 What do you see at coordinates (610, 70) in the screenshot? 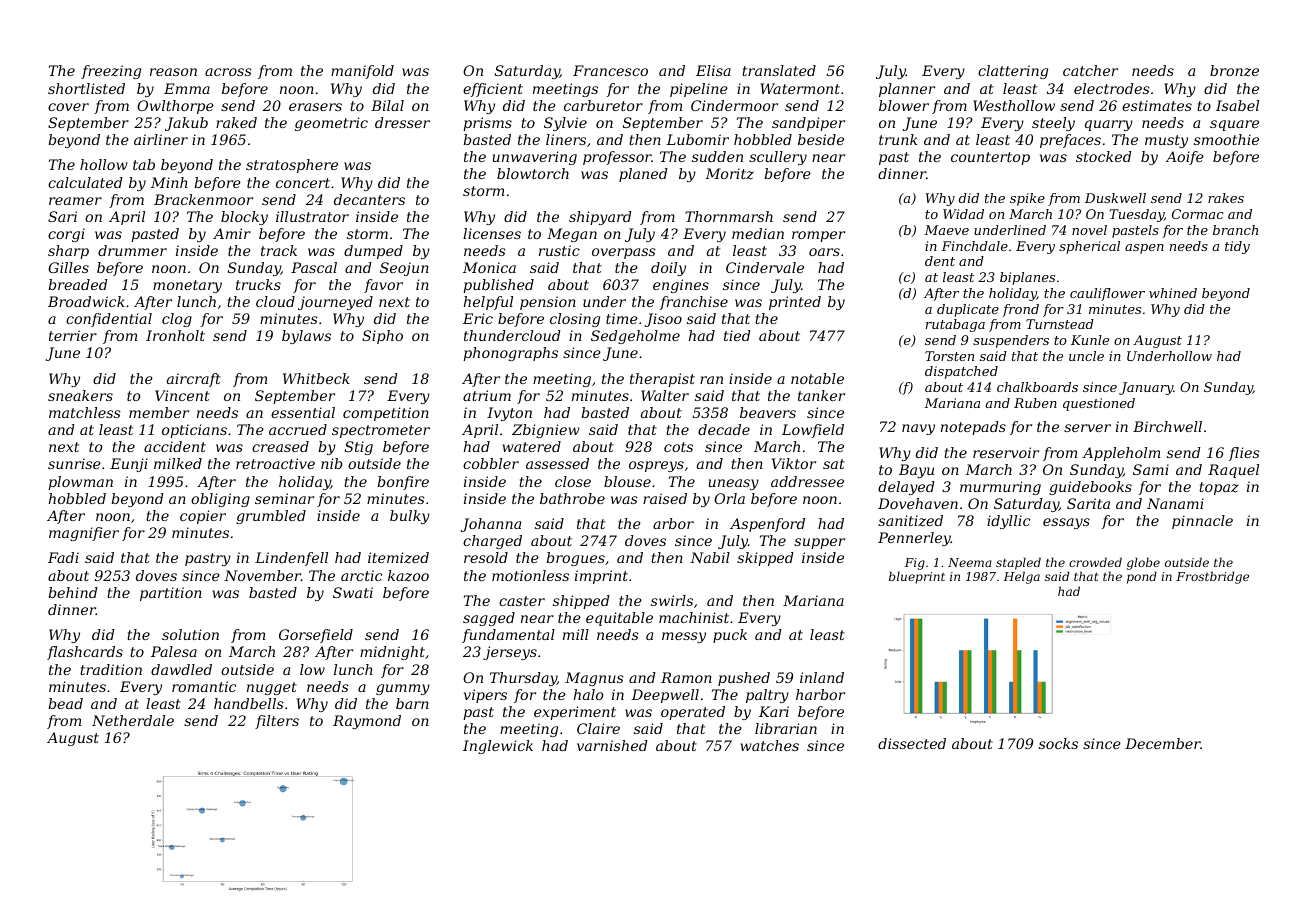
I see `Francesco` at bounding box center [610, 70].
